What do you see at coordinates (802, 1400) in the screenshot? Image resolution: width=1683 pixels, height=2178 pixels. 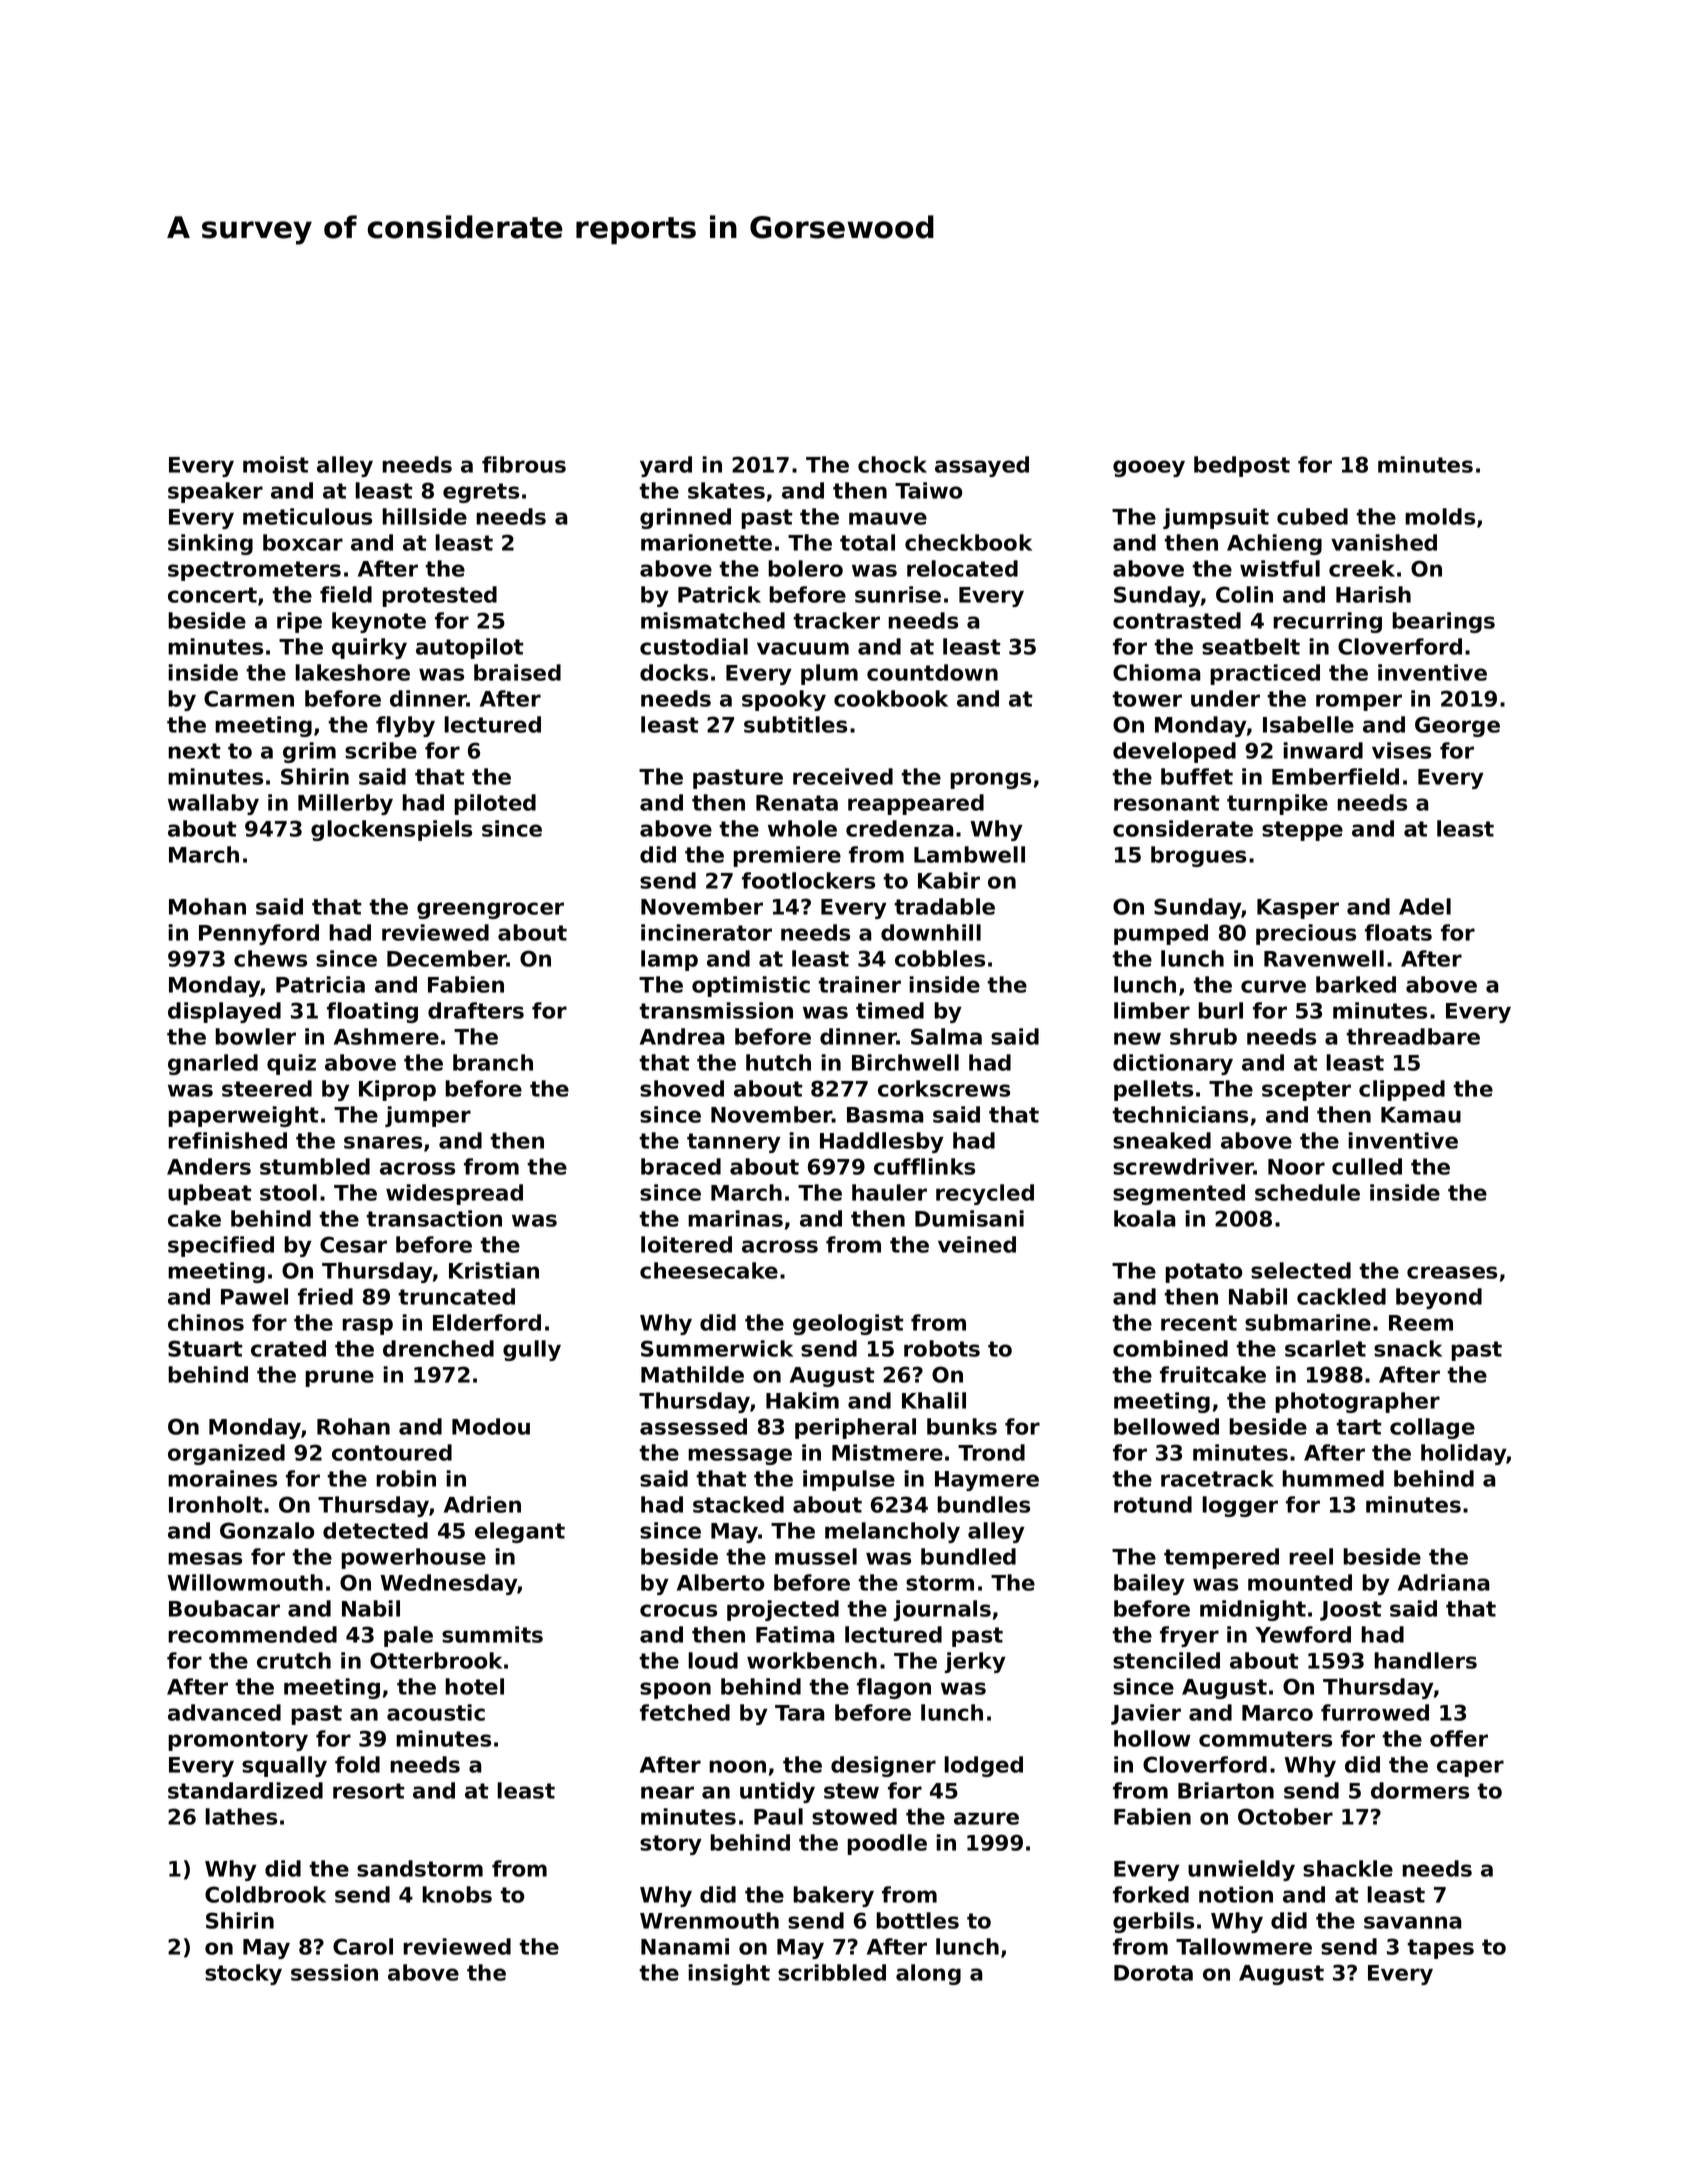 I see `Hakim` at bounding box center [802, 1400].
